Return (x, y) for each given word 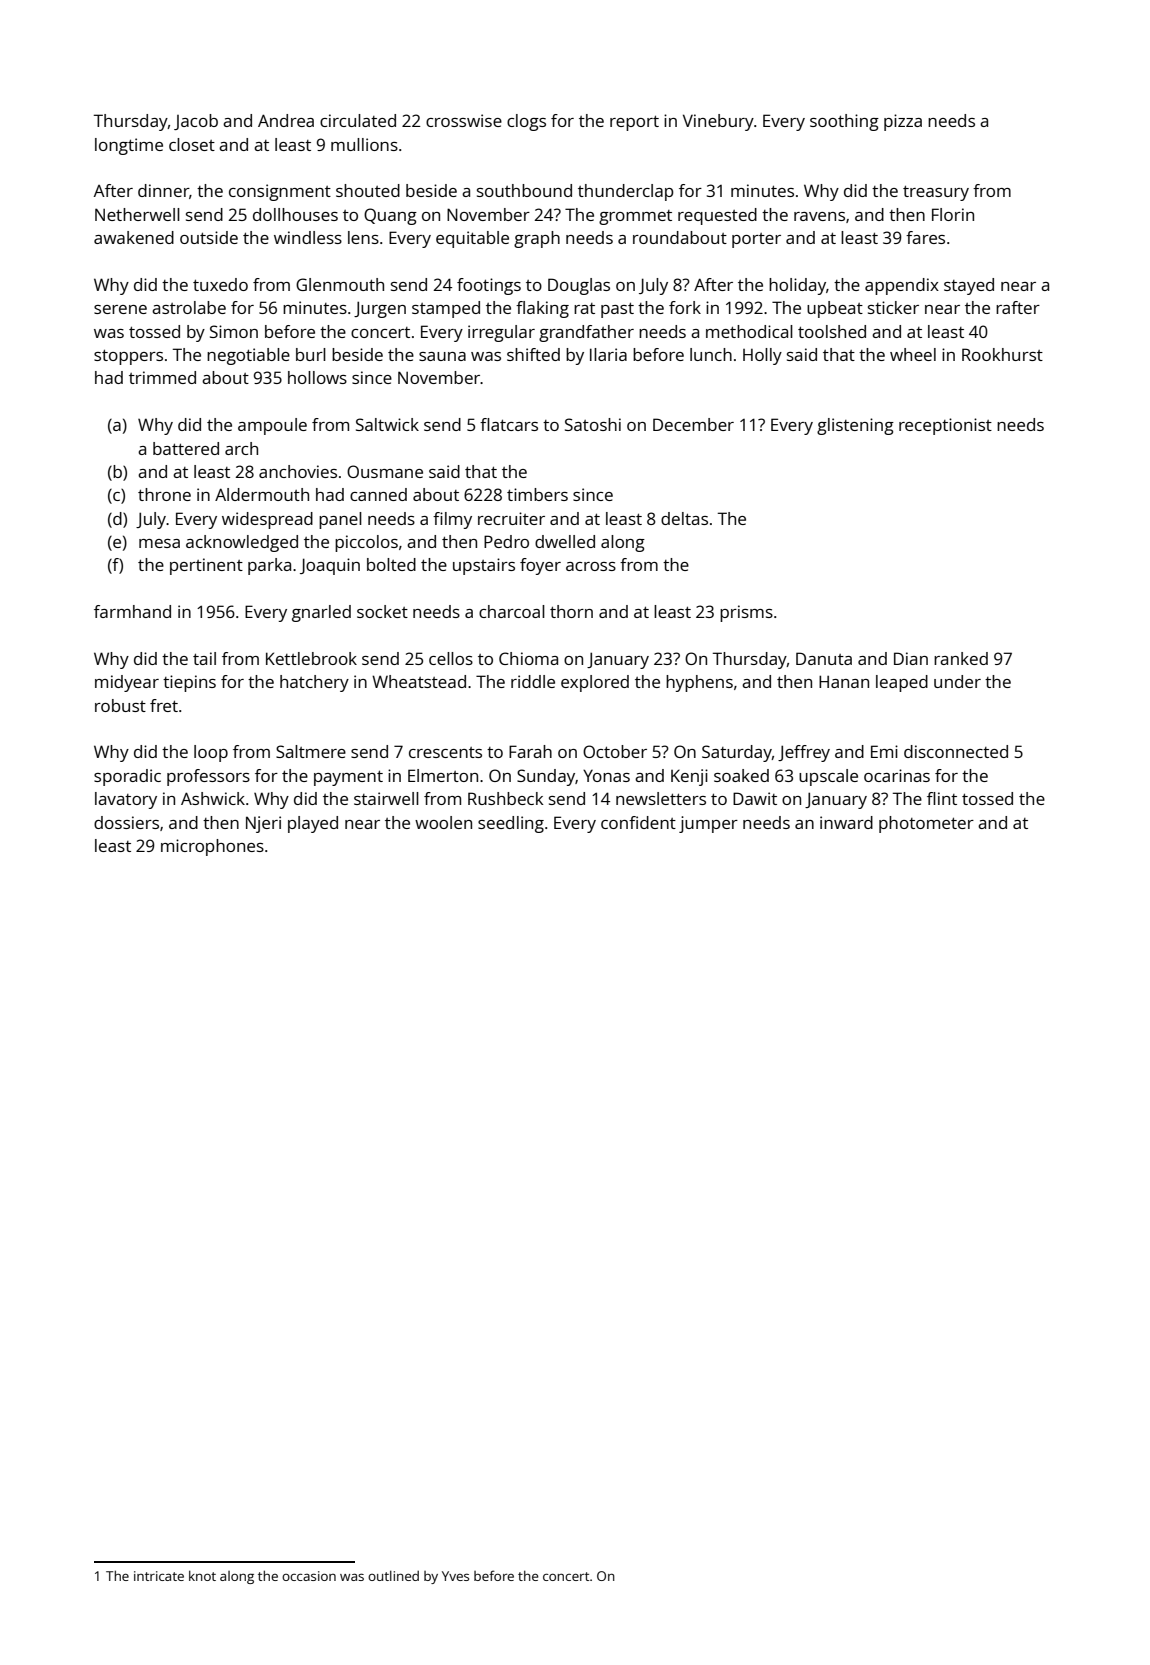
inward (846, 822)
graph (537, 239)
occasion (309, 1576)
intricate (159, 1576)
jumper (708, 824)
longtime (129, 146)
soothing (844, 122)
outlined (393, 1575)
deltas (684, 518)
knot (202, 1575)
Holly (762, 356)
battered (186, 448)
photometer (926, 824)
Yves (455, 1576)
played (313, 824)
